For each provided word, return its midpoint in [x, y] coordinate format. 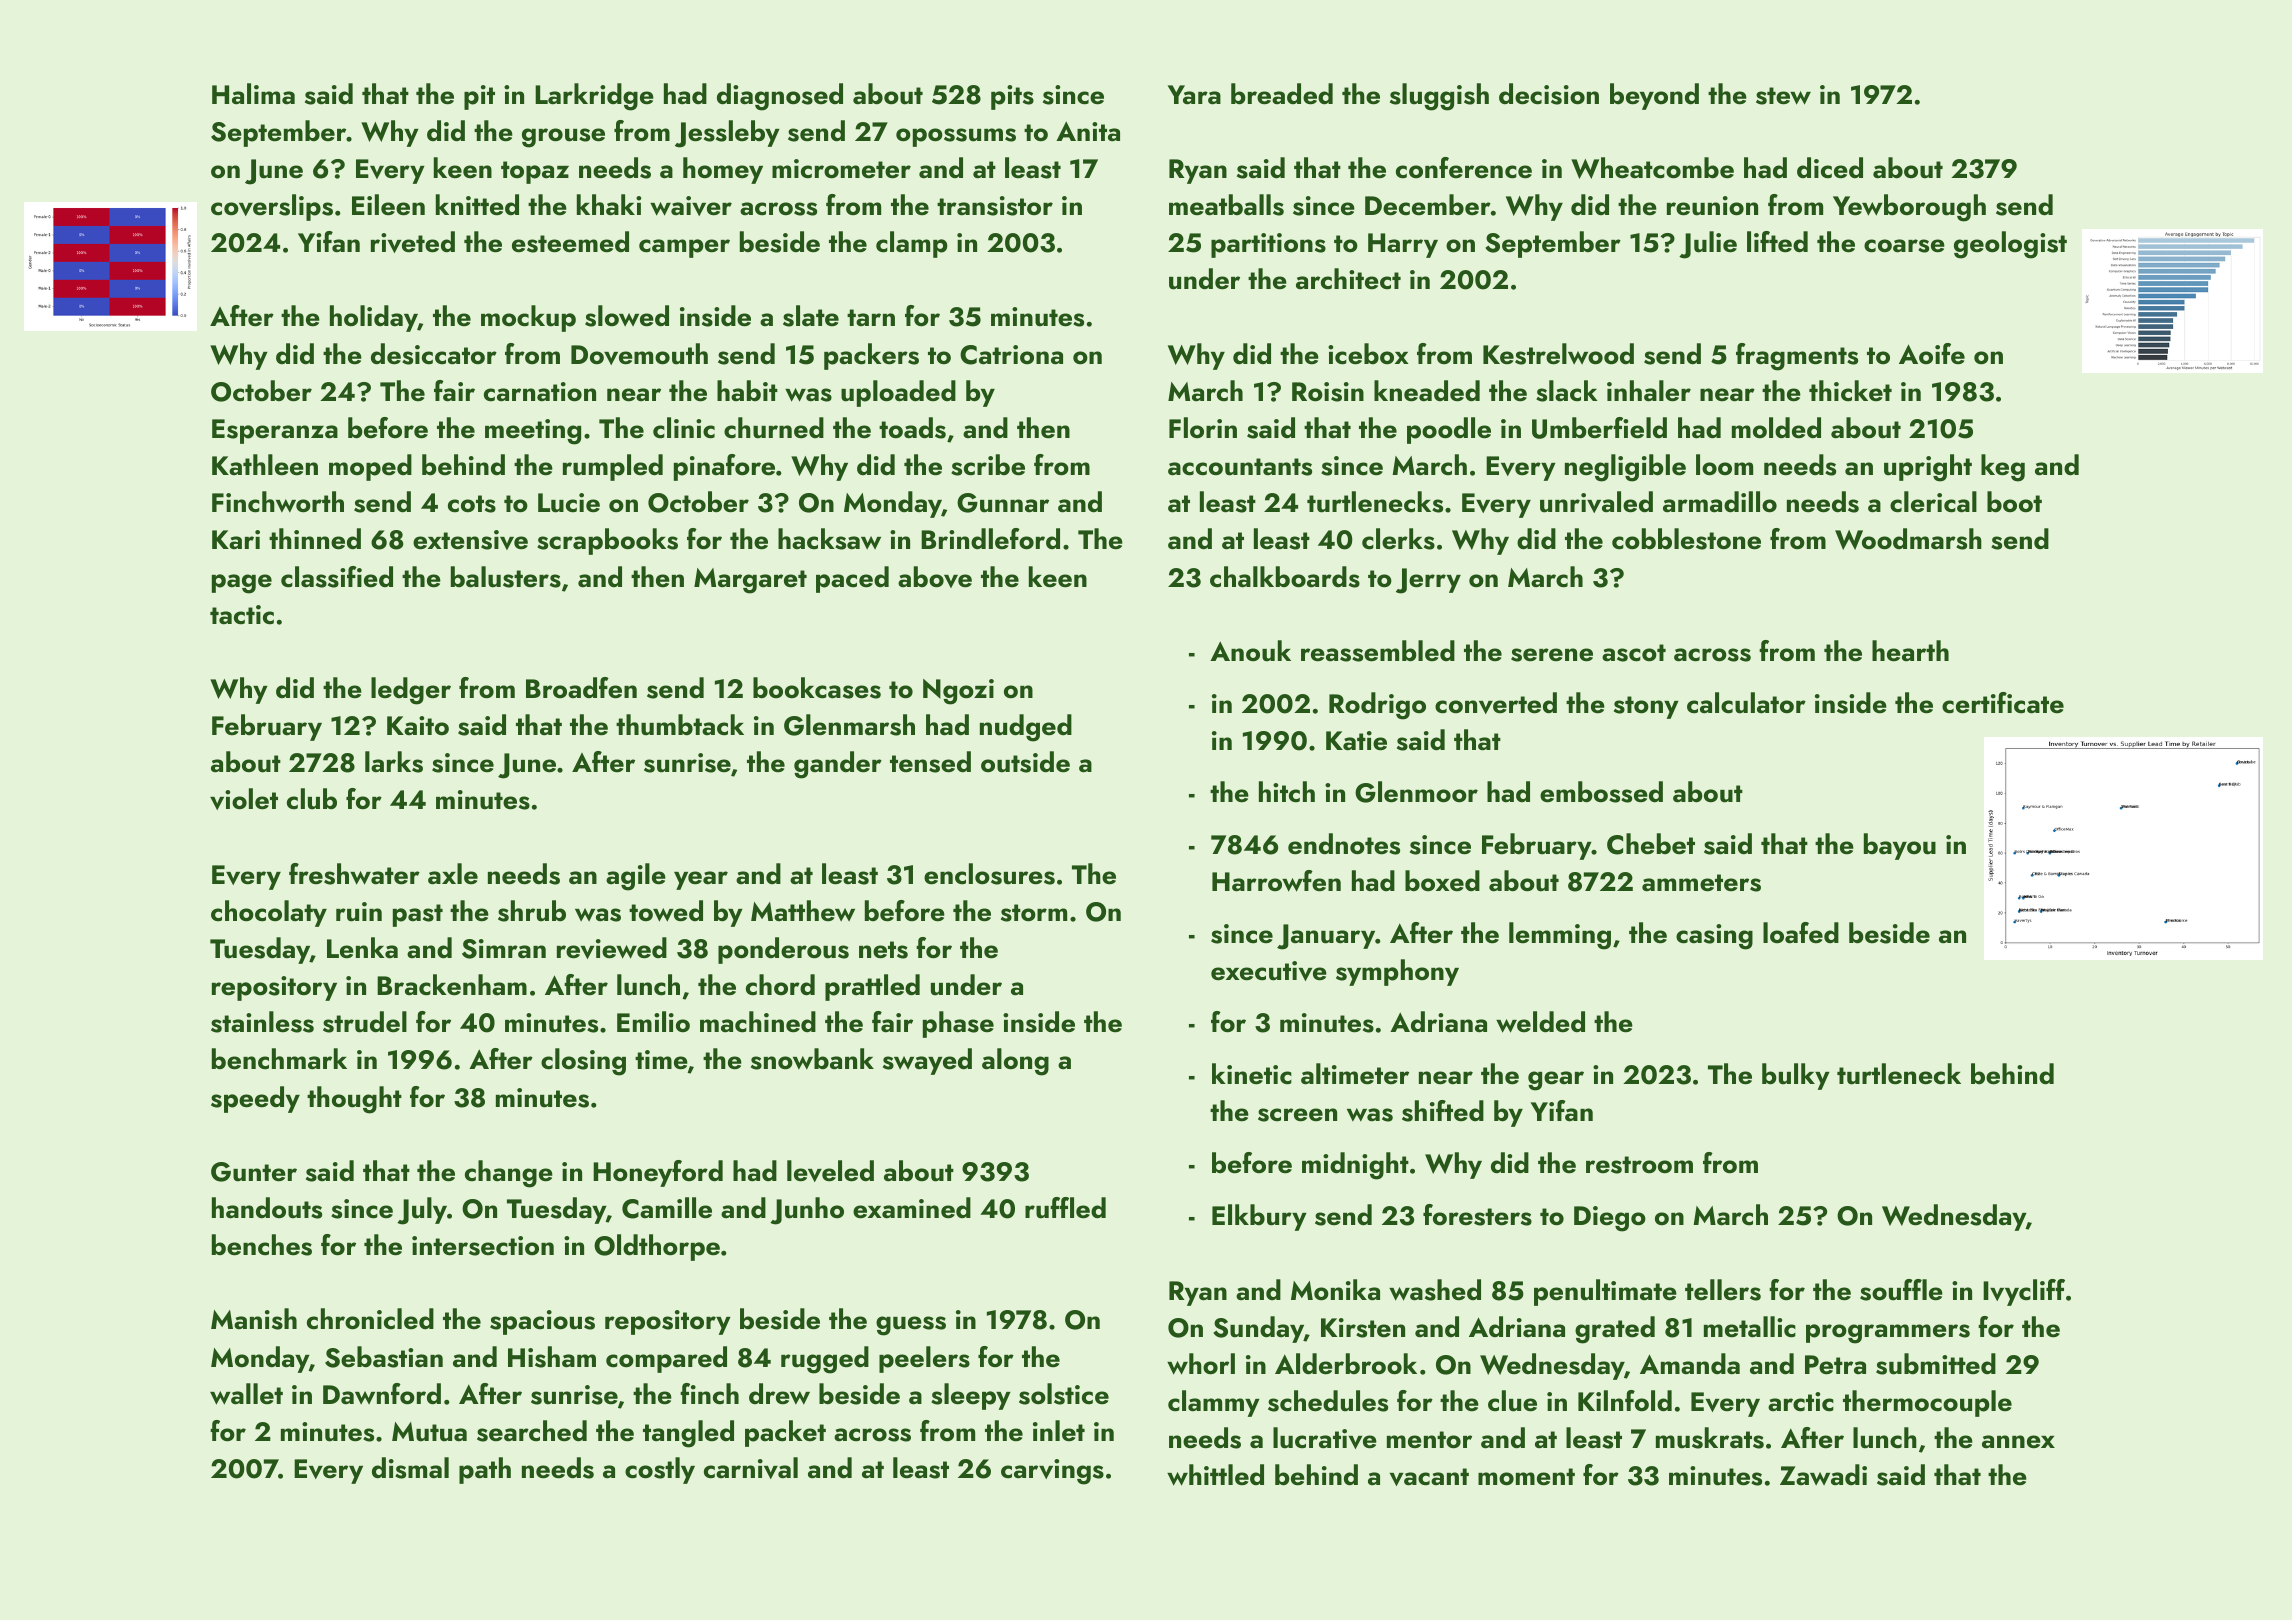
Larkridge [594, 97]
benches [262, 1245]
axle [453, 874]
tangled [688, 1434]
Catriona [1011, 355]
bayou [1900, 846]
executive [1269, 971]
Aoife [1932, 353]
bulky [1796, 1076]
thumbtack [680, 725]
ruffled [1065, 1208]
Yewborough [1909, 208]
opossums [956, 137]
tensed [930, 762]
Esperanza [275, 431]
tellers [1723, 1290]
